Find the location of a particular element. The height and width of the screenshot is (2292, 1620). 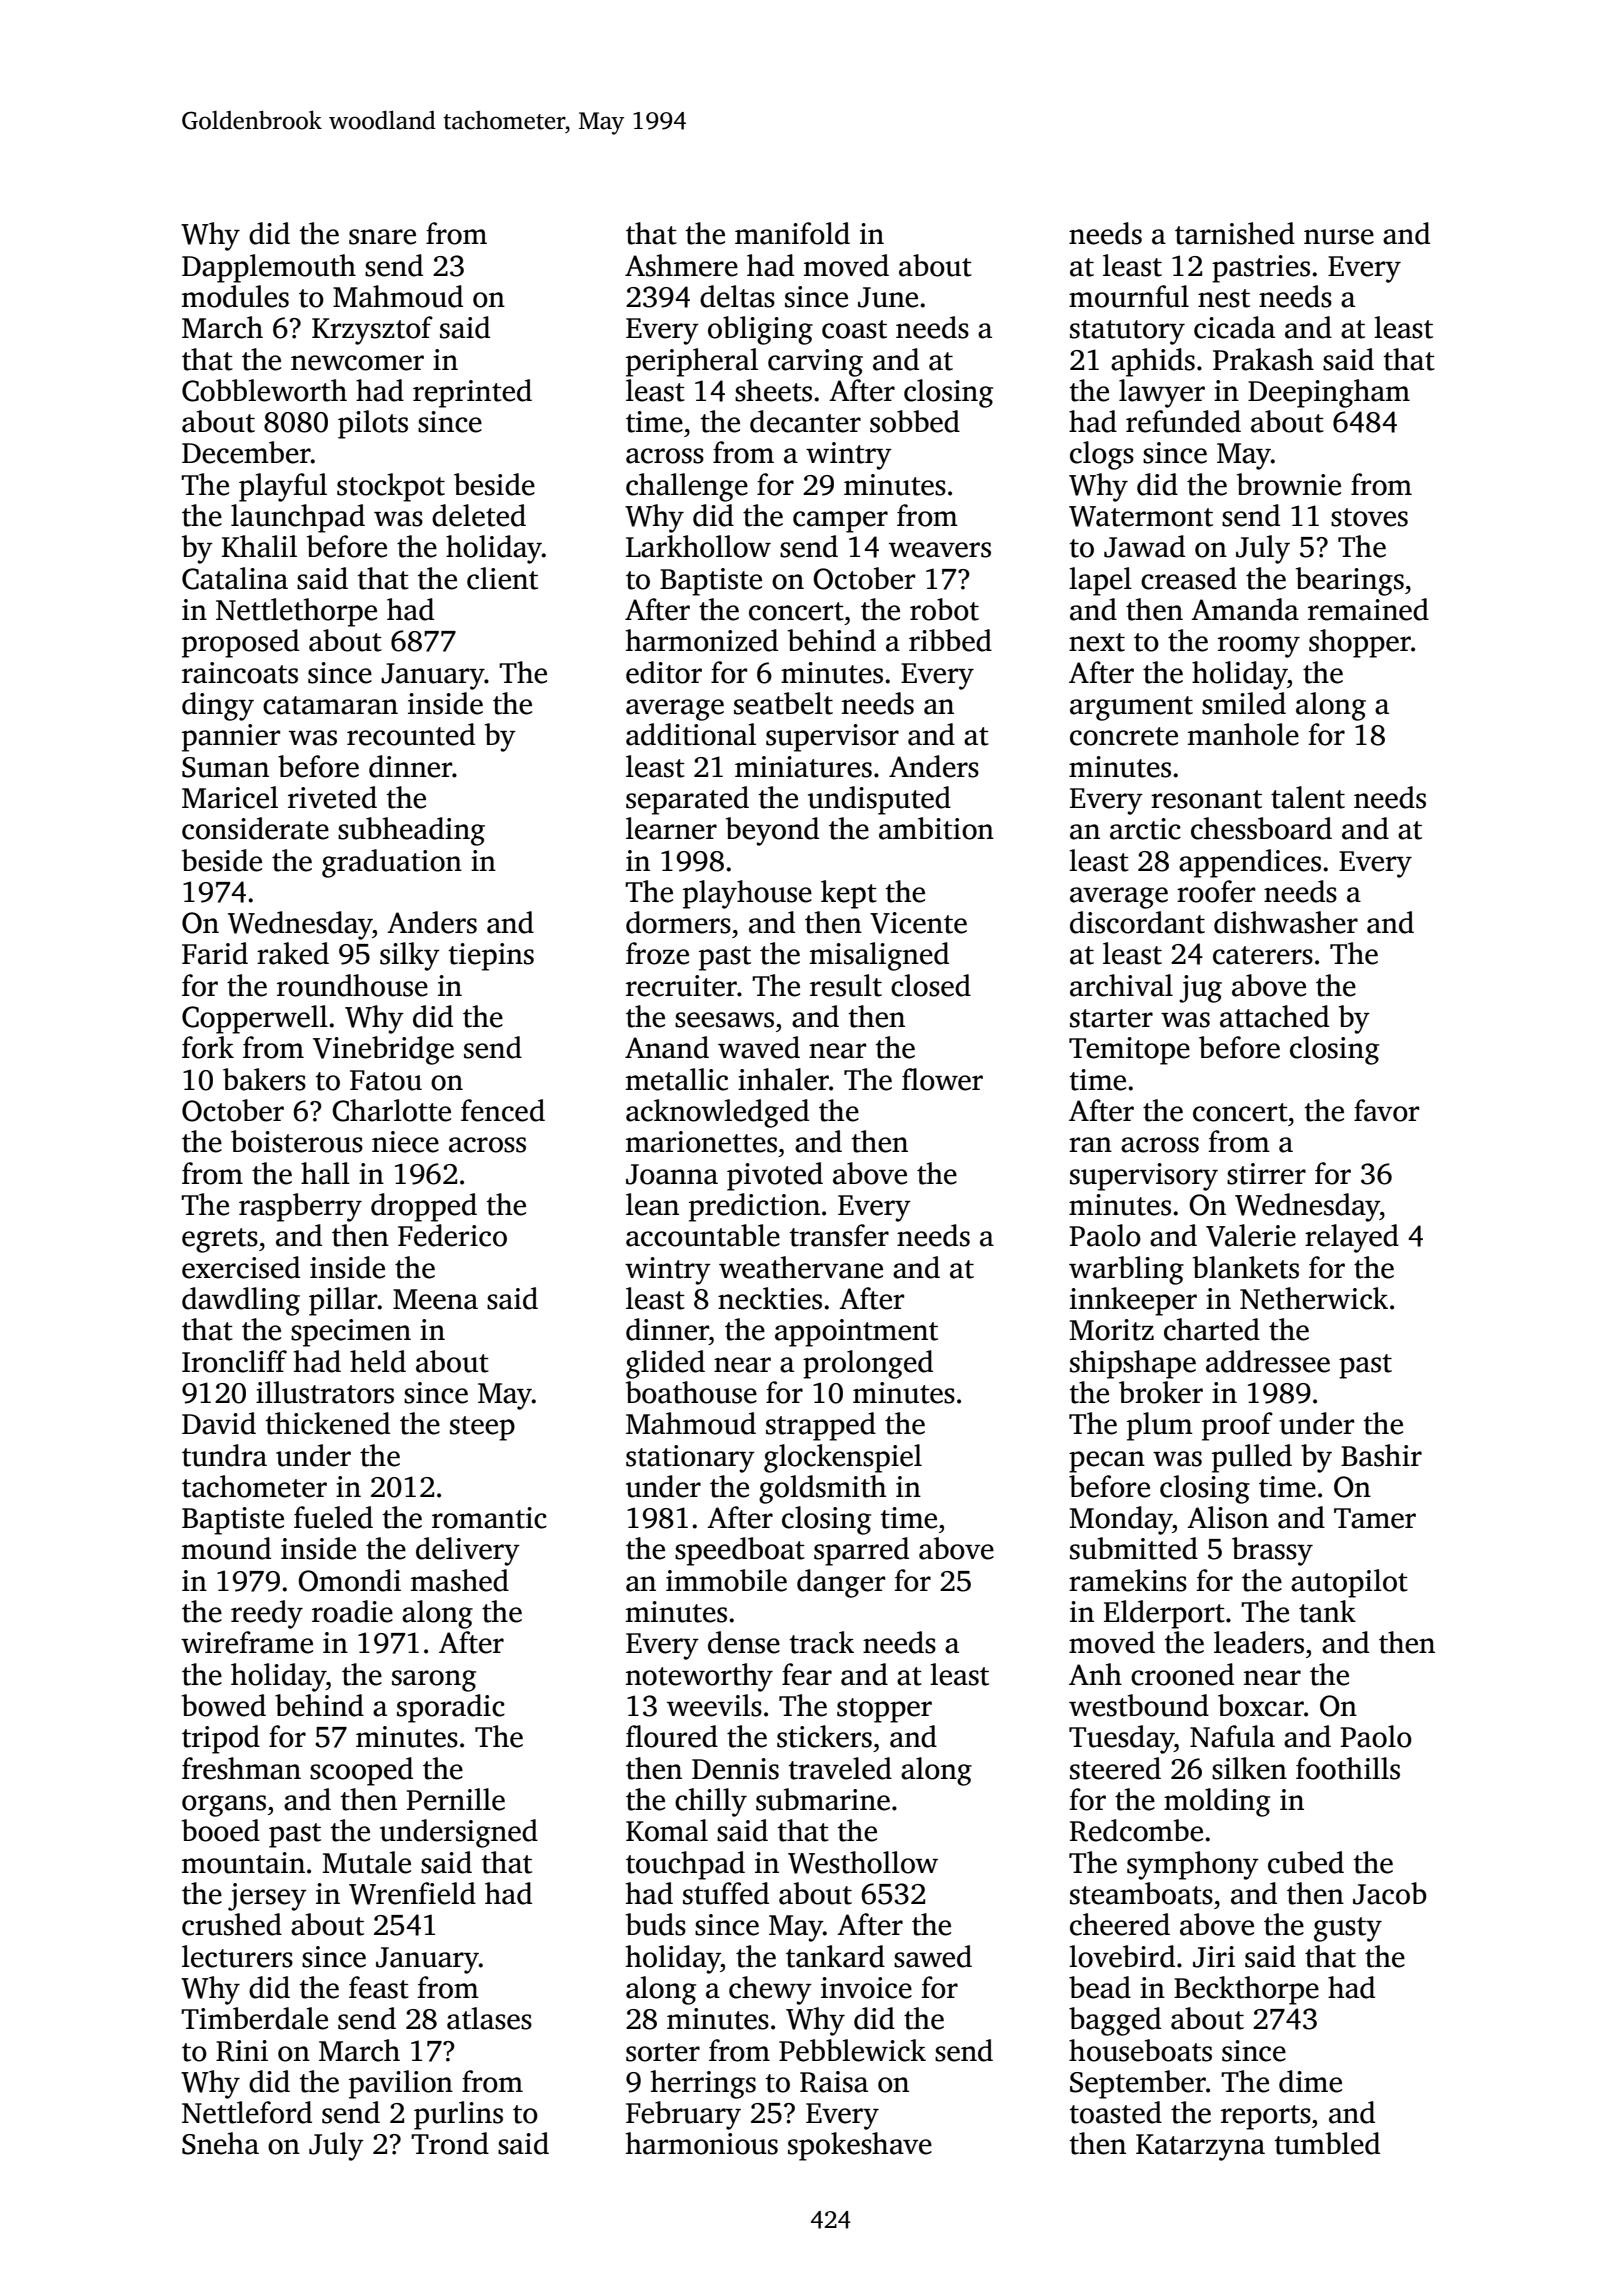

Timberdale is located at coordinates (254, 2018).
